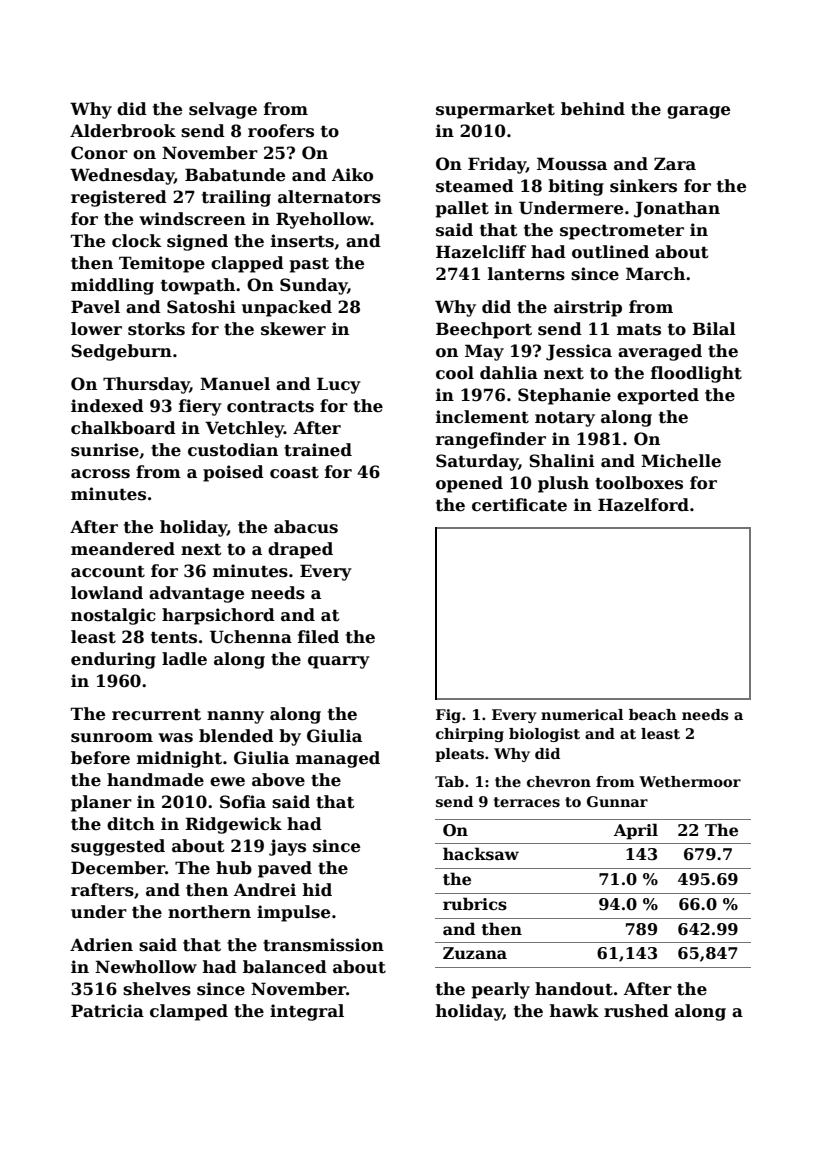 The height and width of the screenshot is (1167, 822). What do you see at coordinates (639, 483) in the screenshot?
I see `toolboxes` at bounding box center [639, 483].
